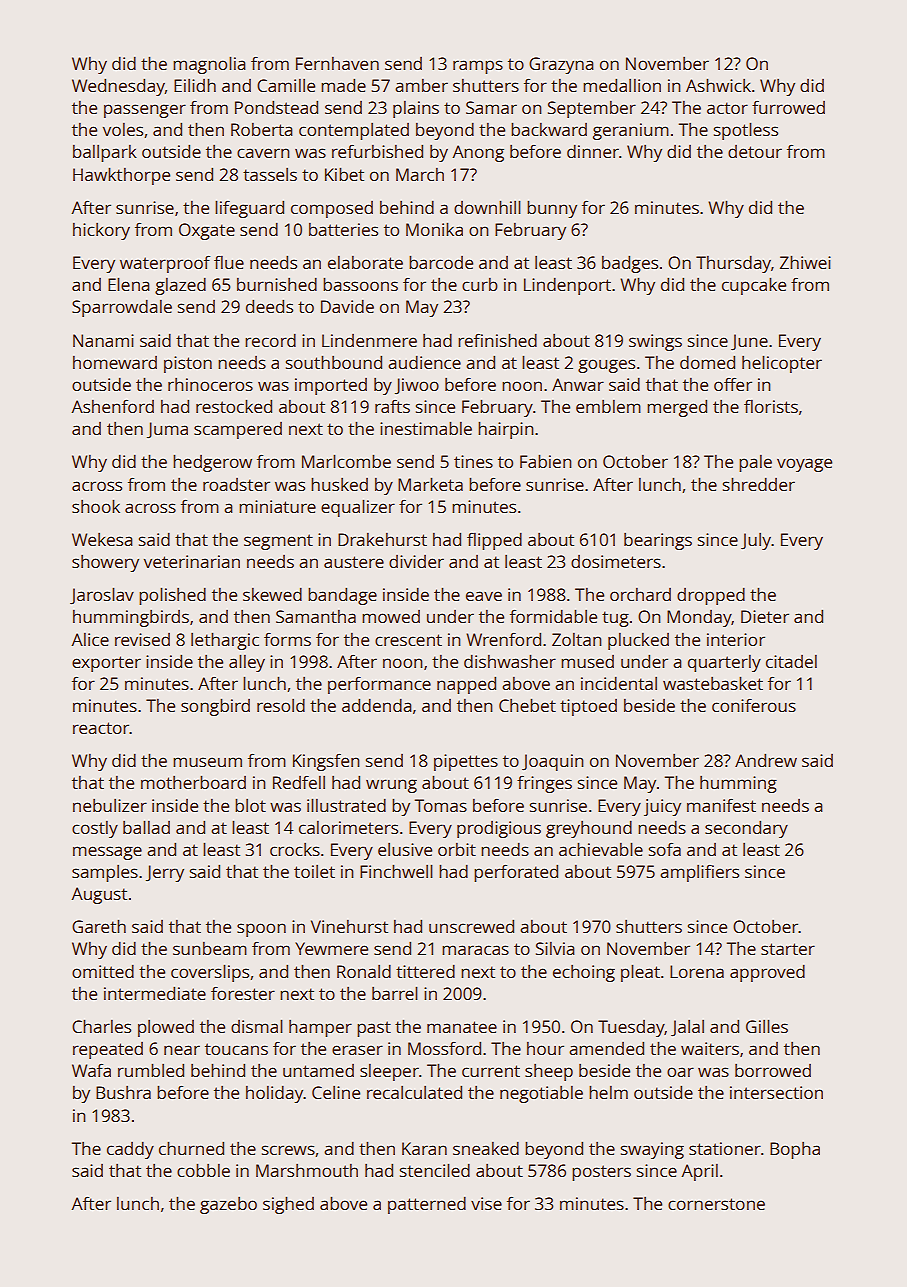 Image resolution: width=907 pixels, height=1287 pixels. What do you see at coordinates (332, 209) in the screenshot?
I see `composed` at bounding box center [332, 209].
